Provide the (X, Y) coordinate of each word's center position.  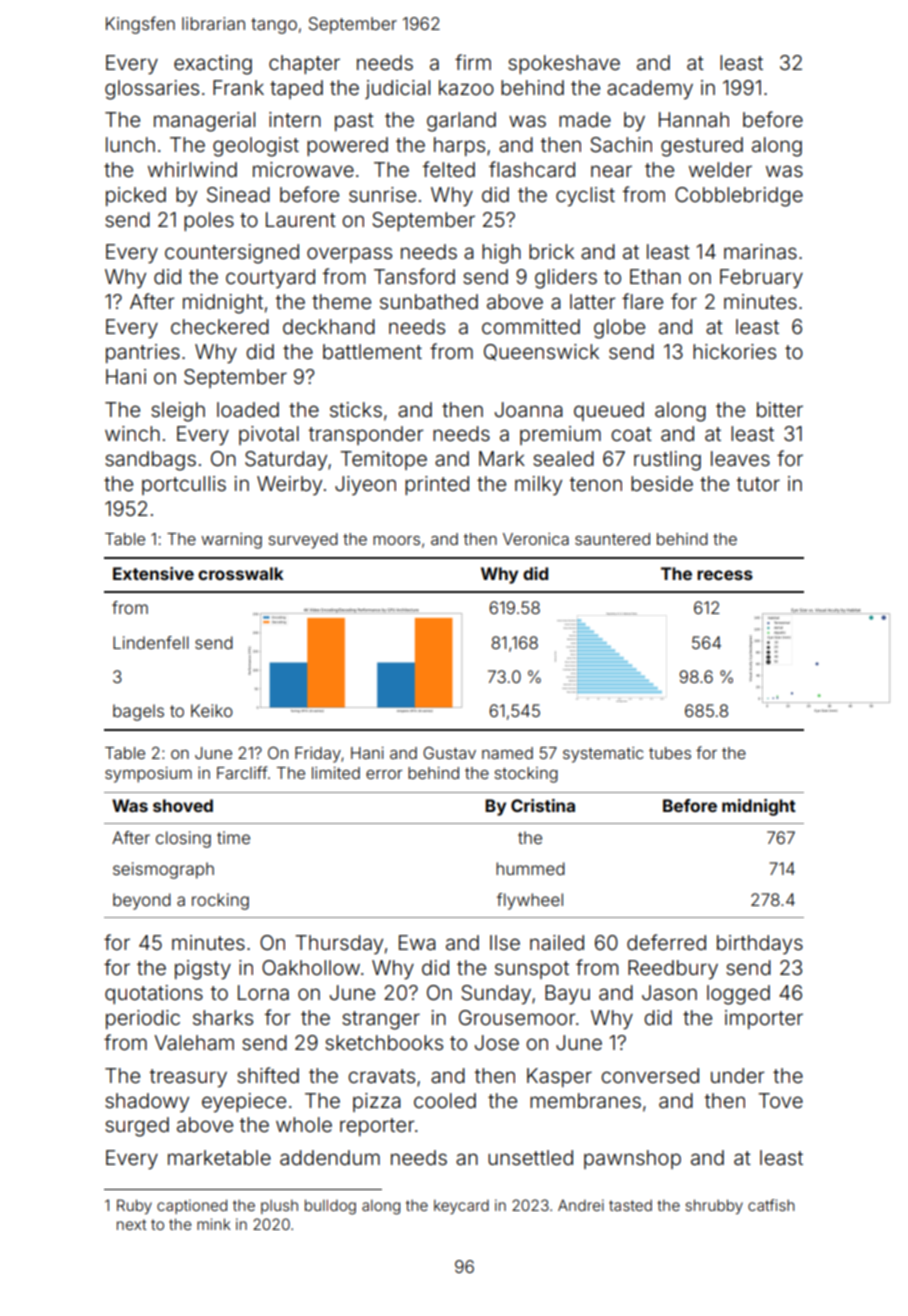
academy (650, 89)
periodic (143, 1019)
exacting (213, 65)
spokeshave (564, 64)
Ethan (655, 276)
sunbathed (429, 301)
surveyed (303, 541)
